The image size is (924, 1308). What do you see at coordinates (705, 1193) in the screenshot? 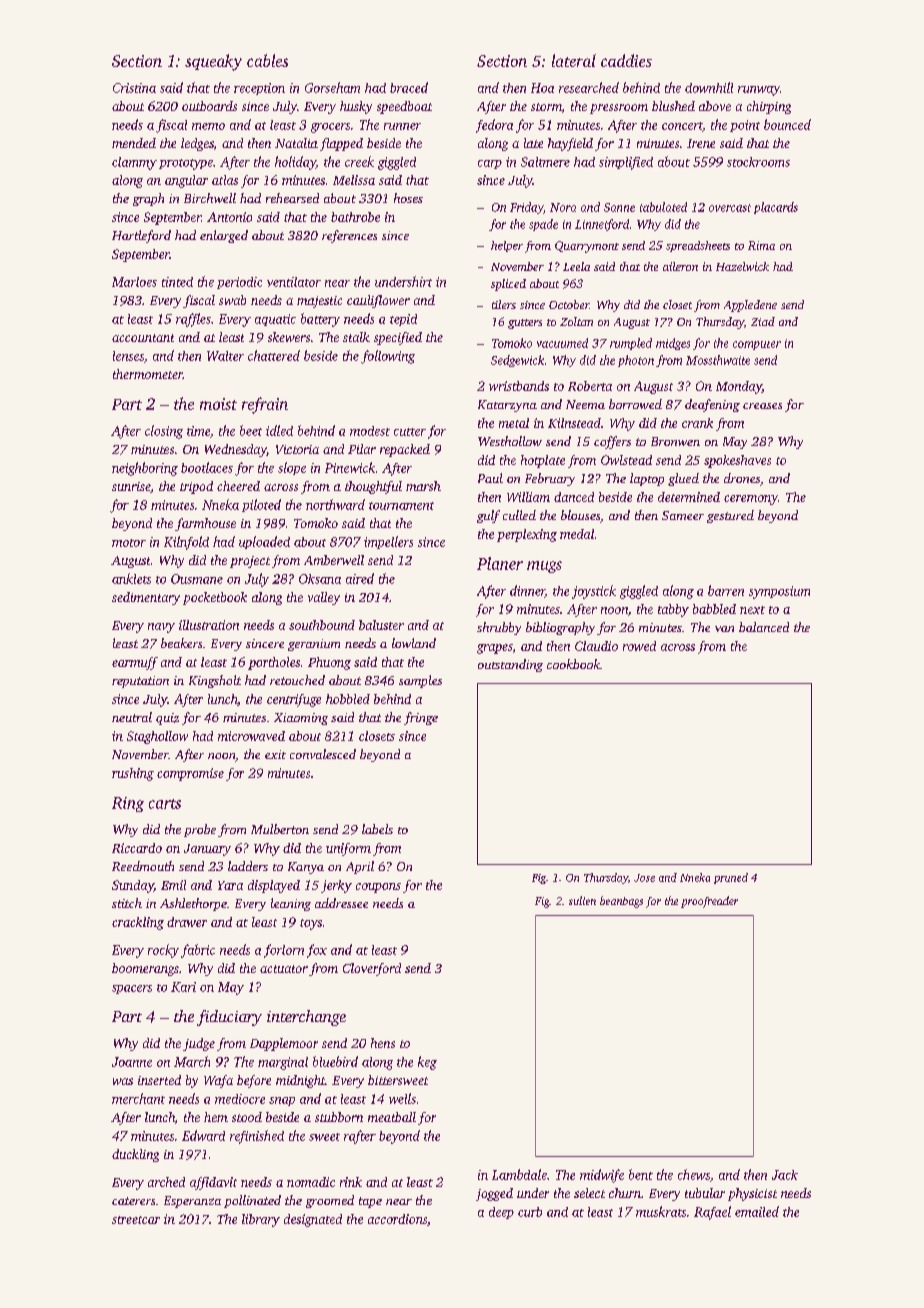
I see `tubular` at bounding box center [705, 1193].
